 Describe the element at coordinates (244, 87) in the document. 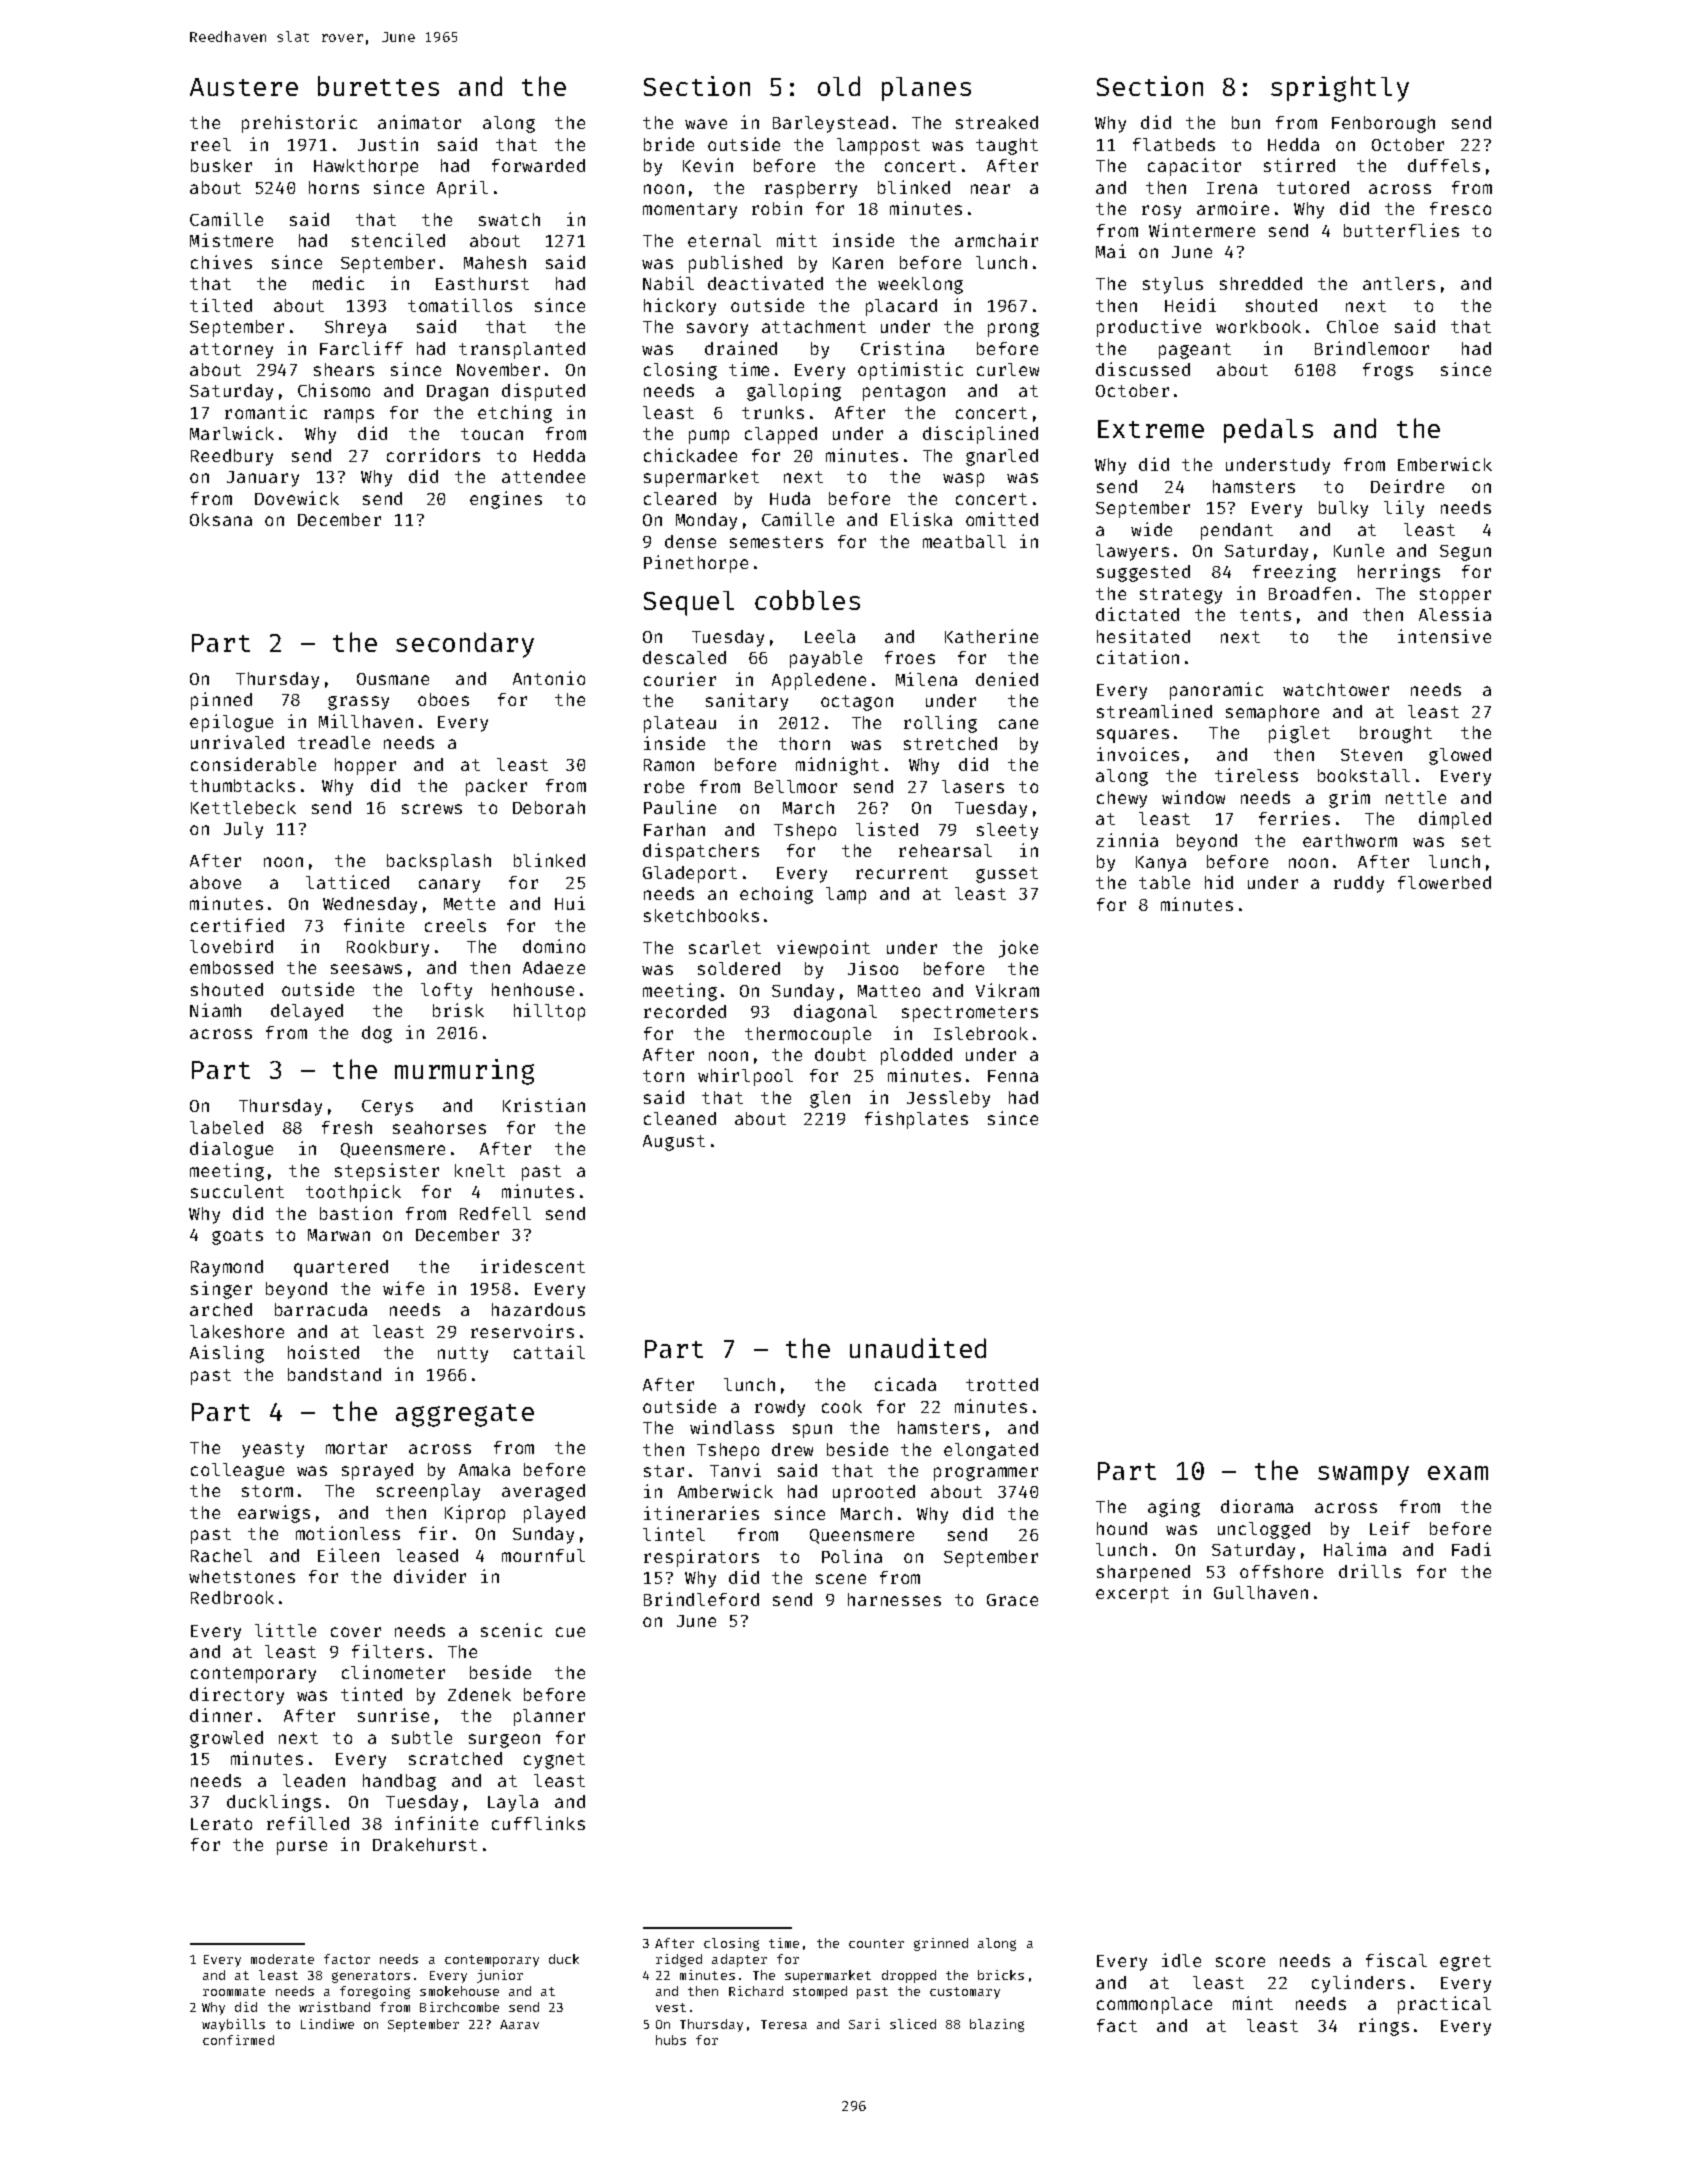

I see `Austere` at that location.
